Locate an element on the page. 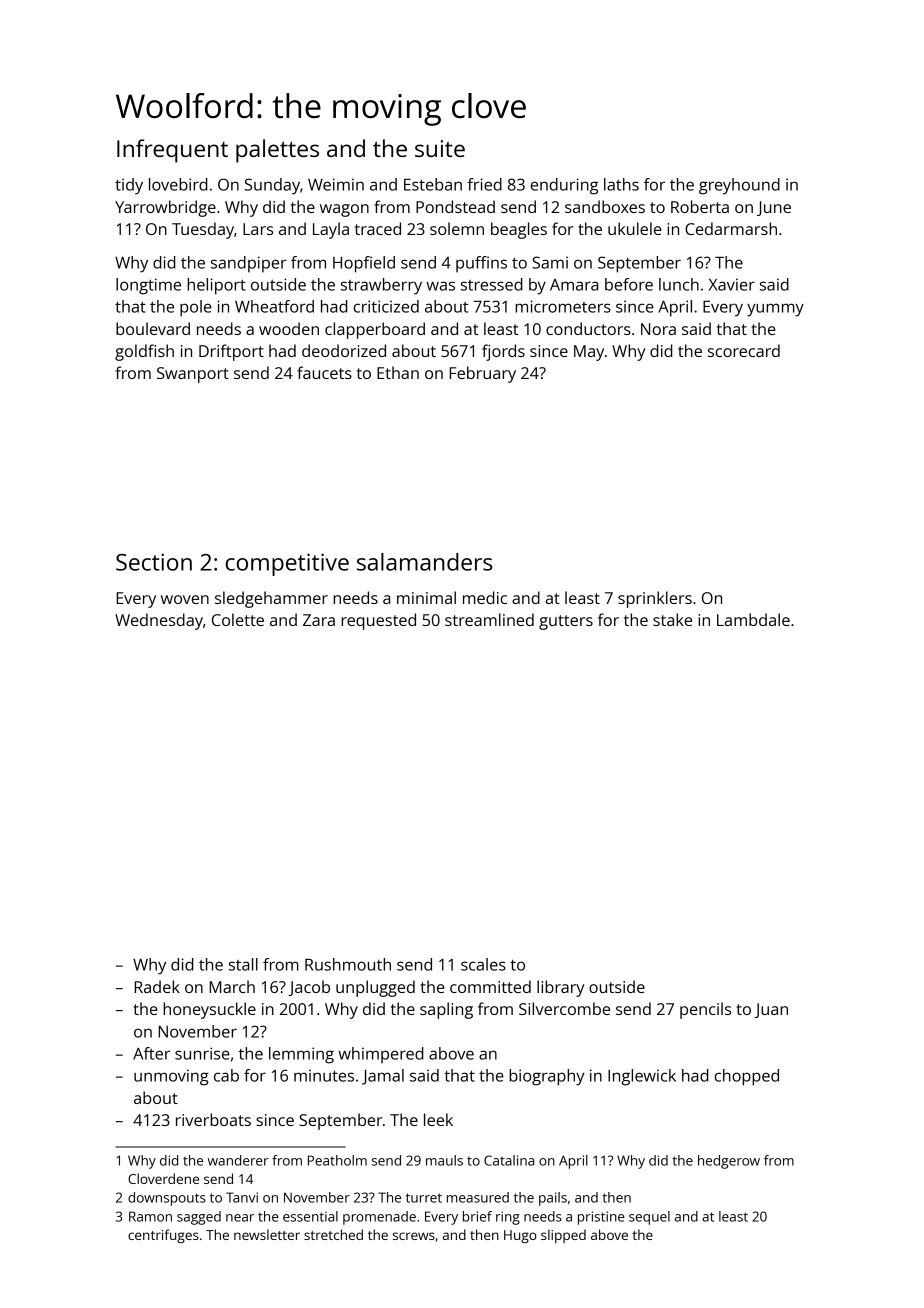 The height and width of the image is (1308, 924). stall is located at coordinates (243, 964).
